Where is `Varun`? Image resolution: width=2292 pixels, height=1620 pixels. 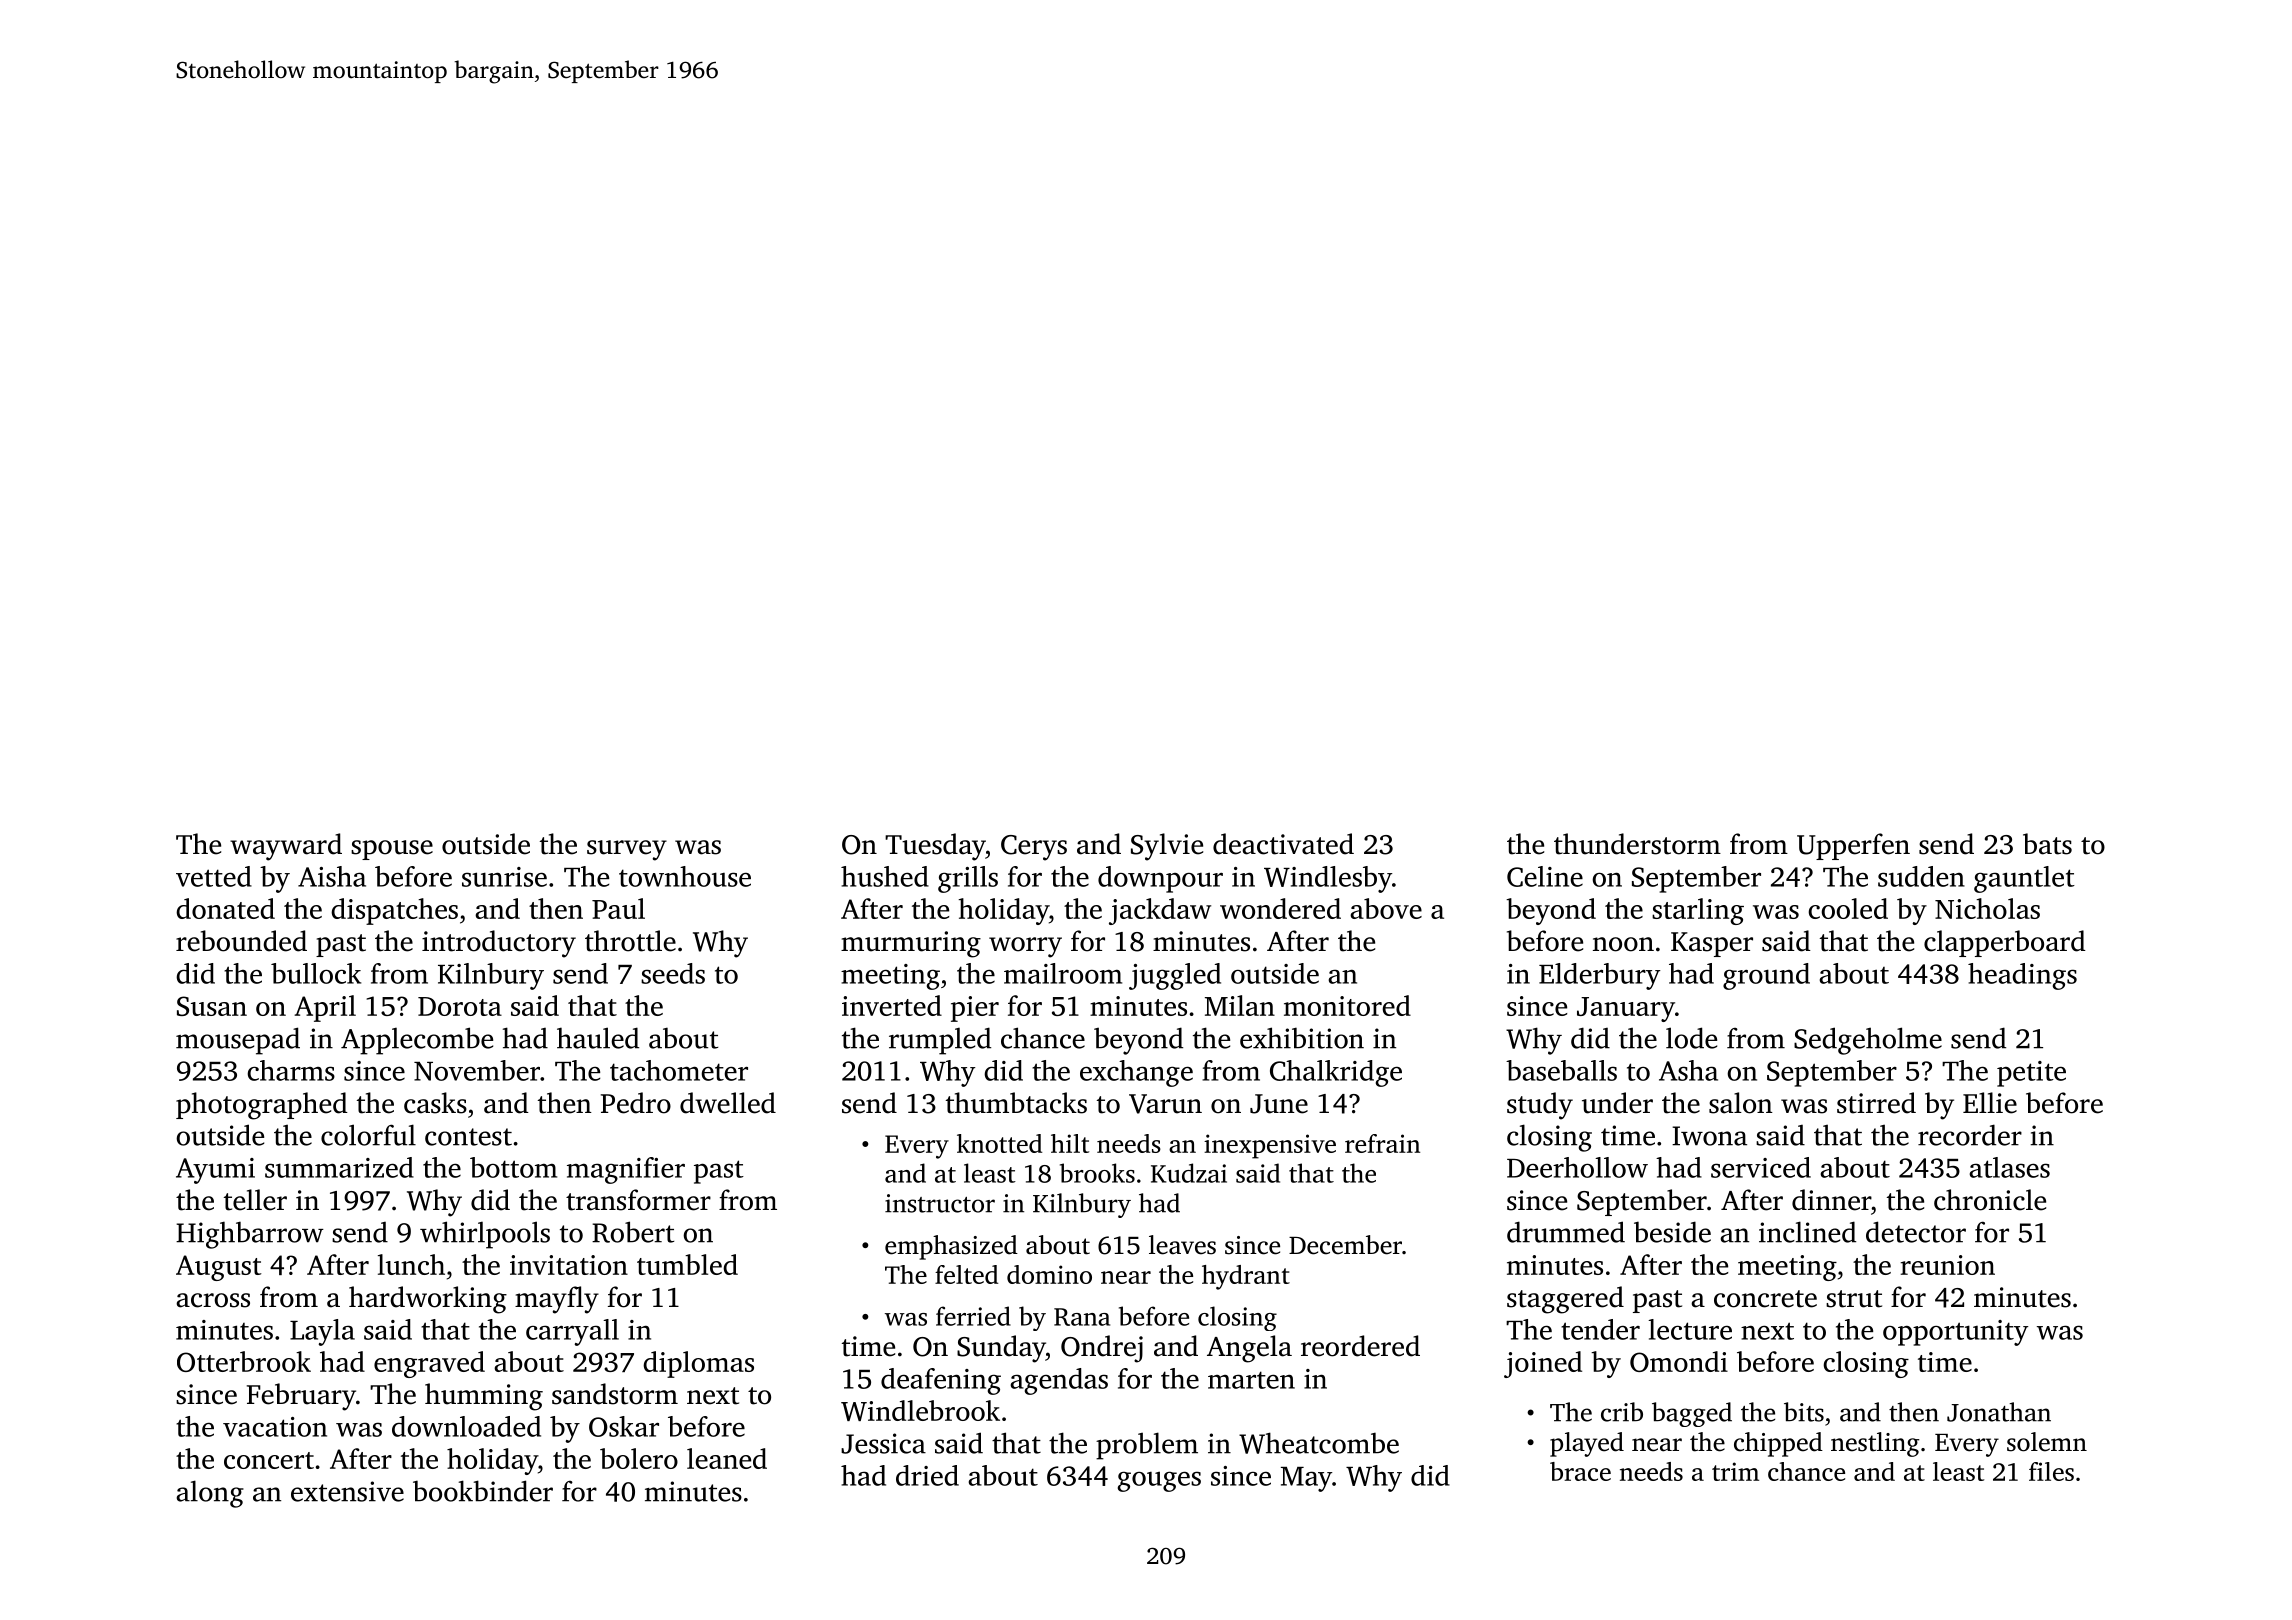 Varun is located at coordinates (1165, 1104).
